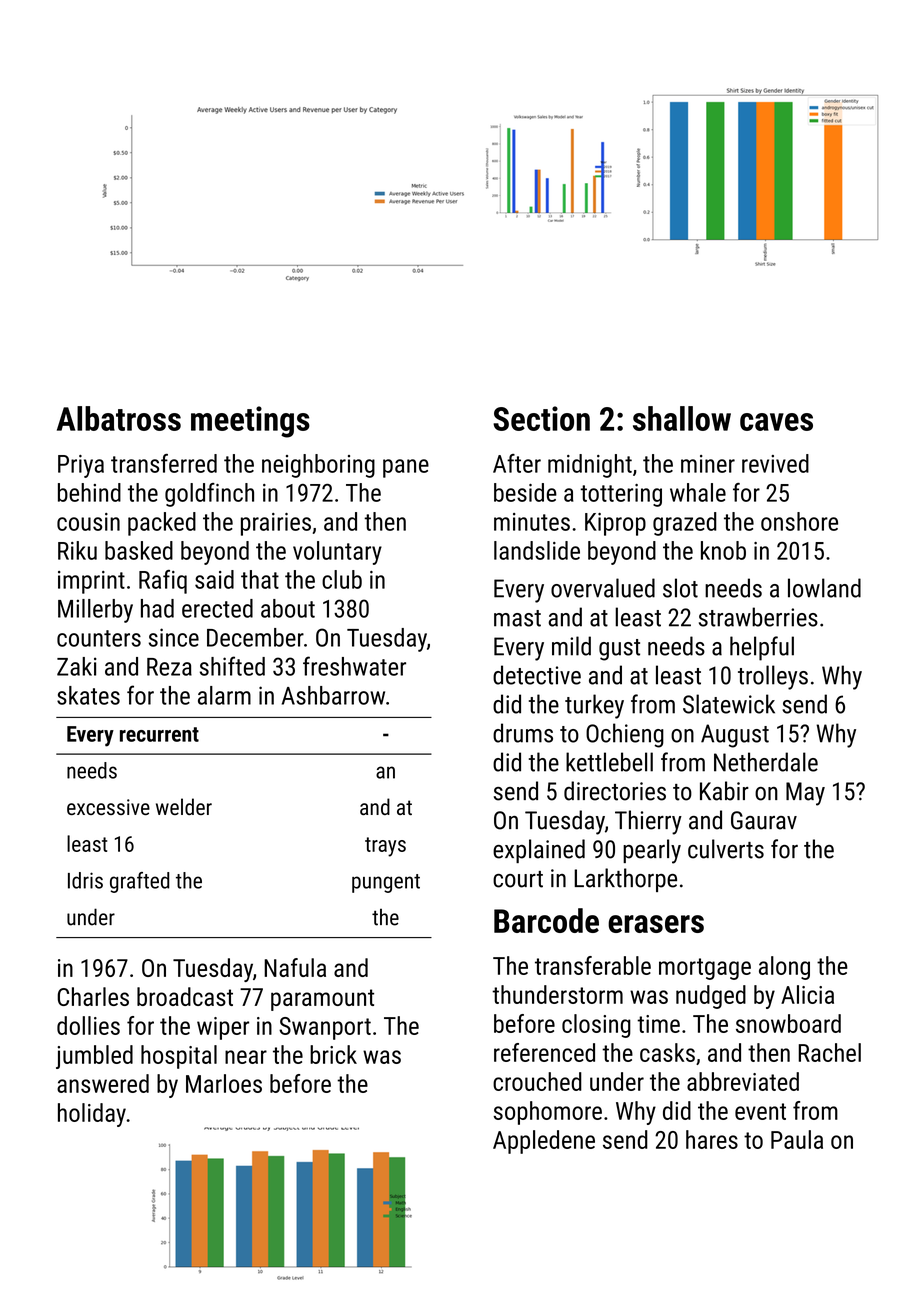 This screenshot has height=1311, width=924. What do you see at coordinates (541, 418) in the screenshot?
I see `Section` at bounding box center [541, 418].
